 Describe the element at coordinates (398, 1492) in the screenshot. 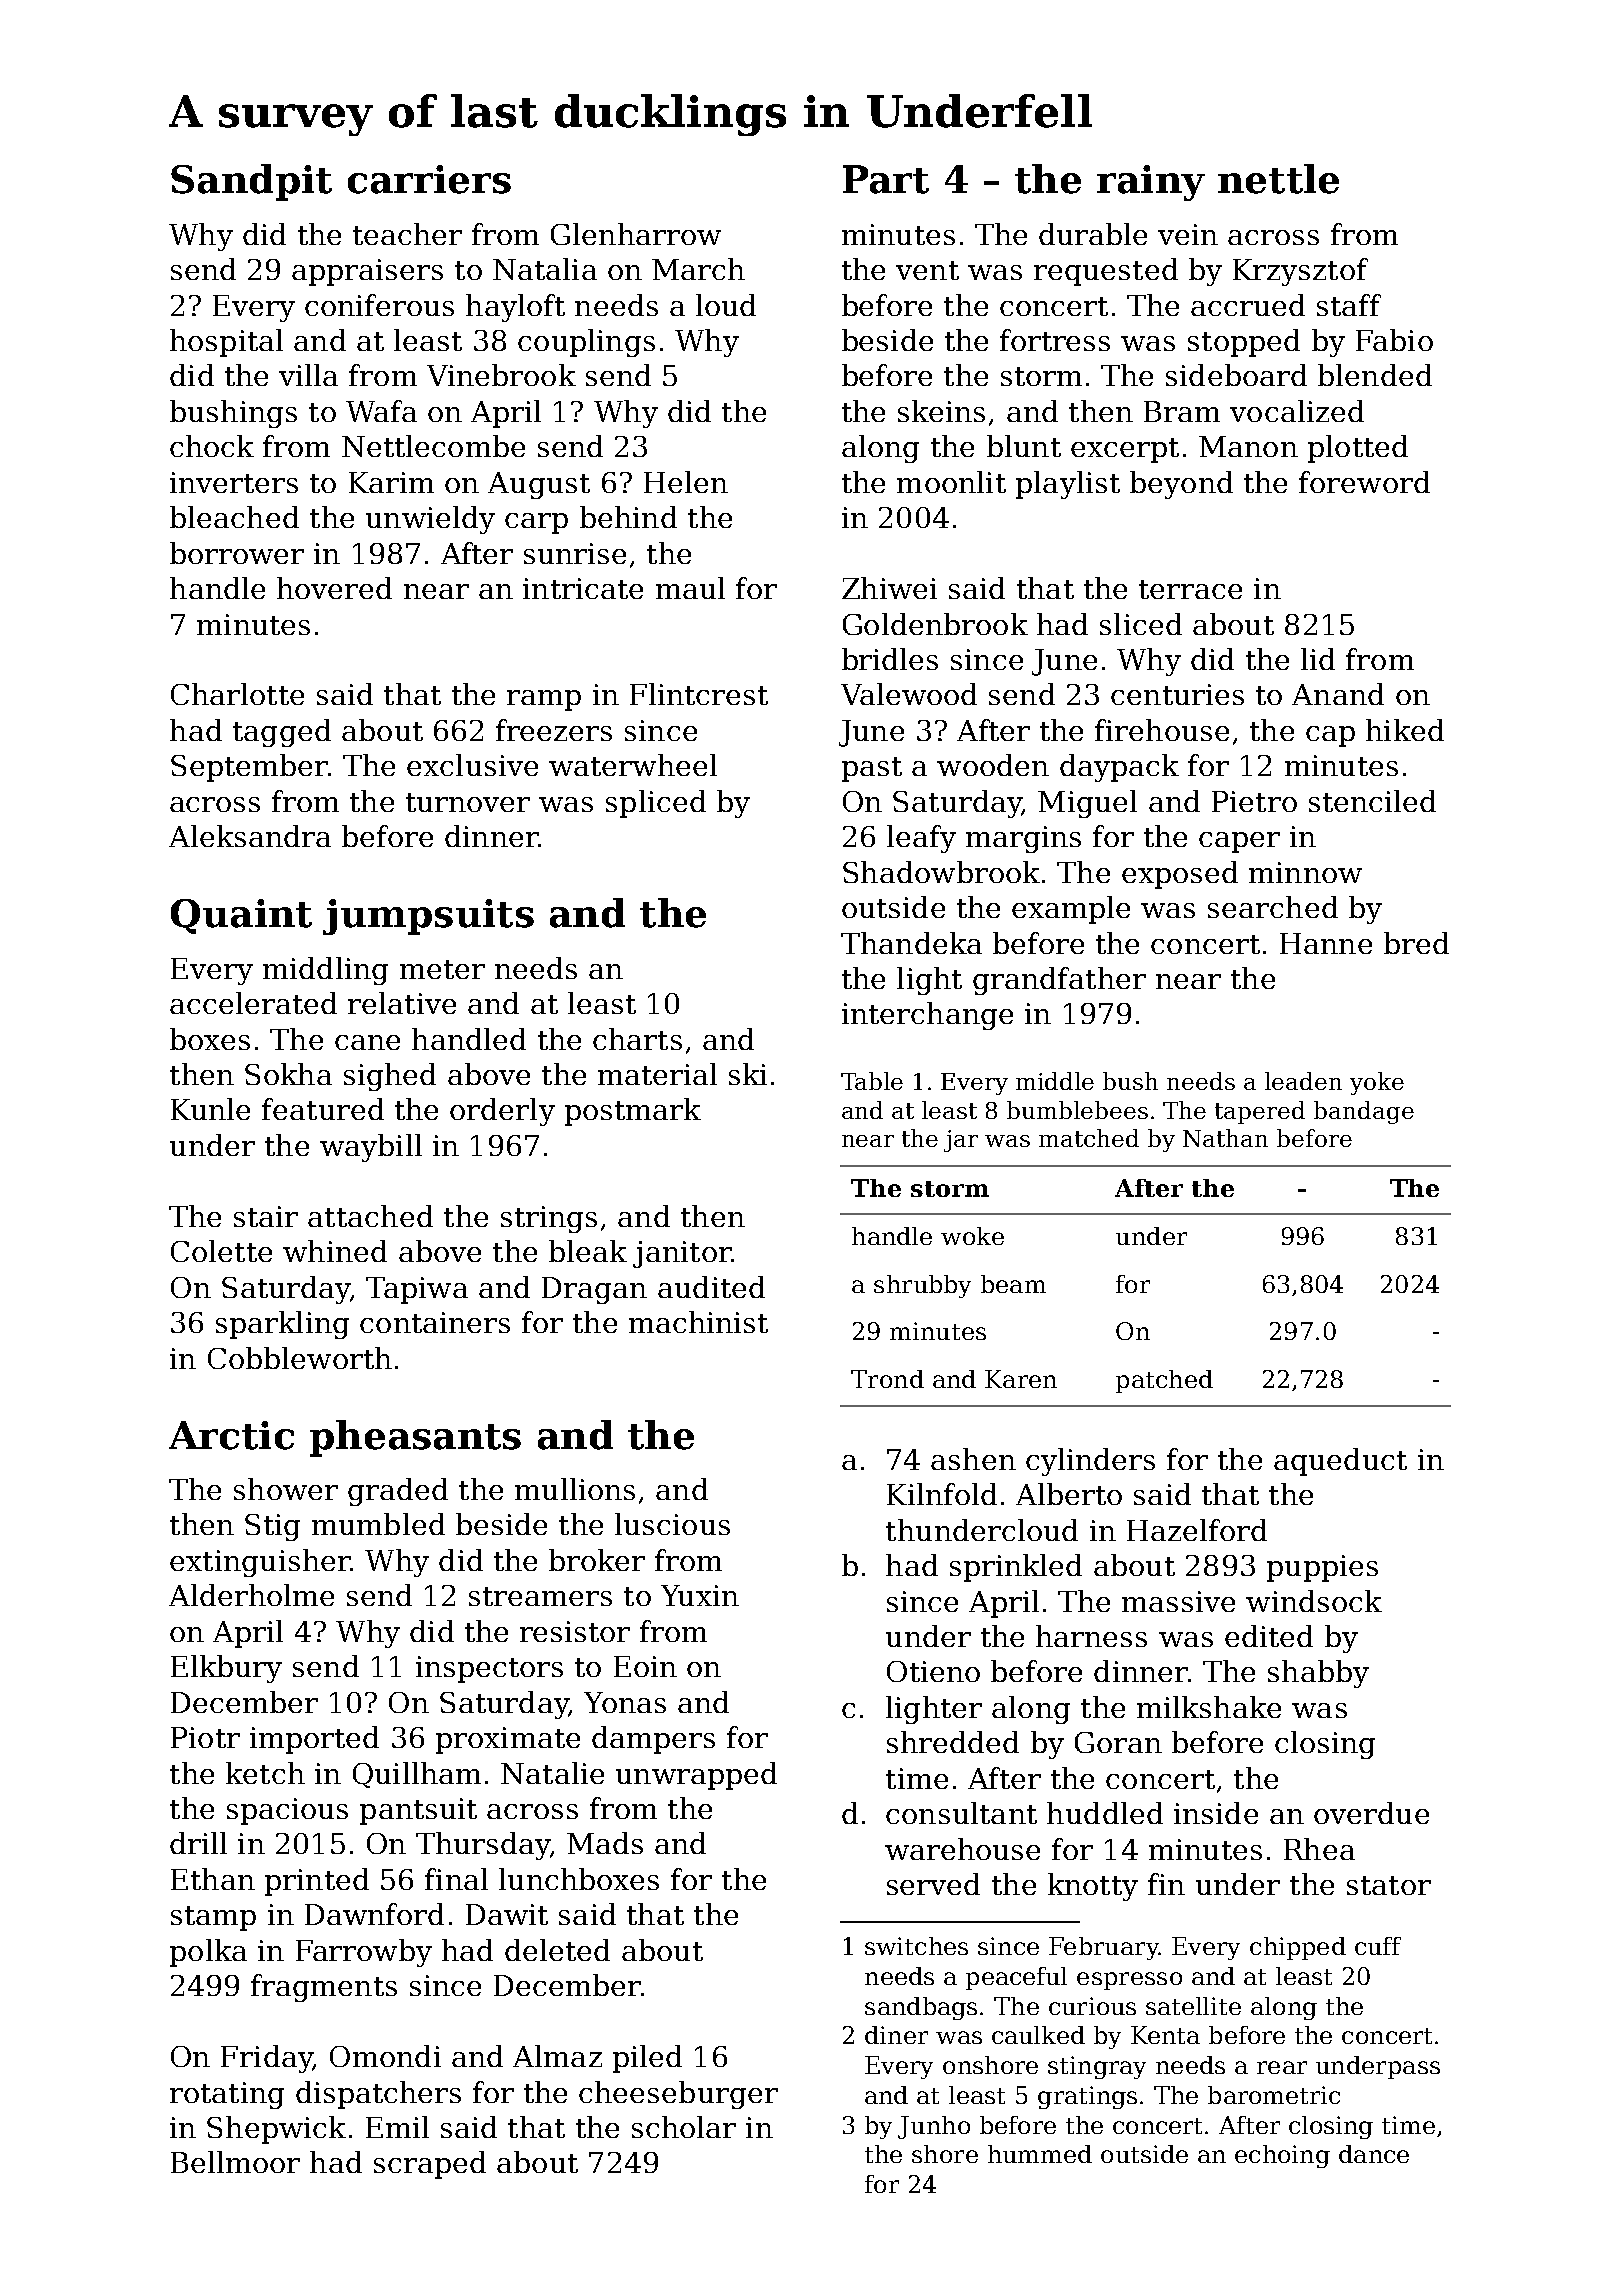

I see `graded` at that location.
